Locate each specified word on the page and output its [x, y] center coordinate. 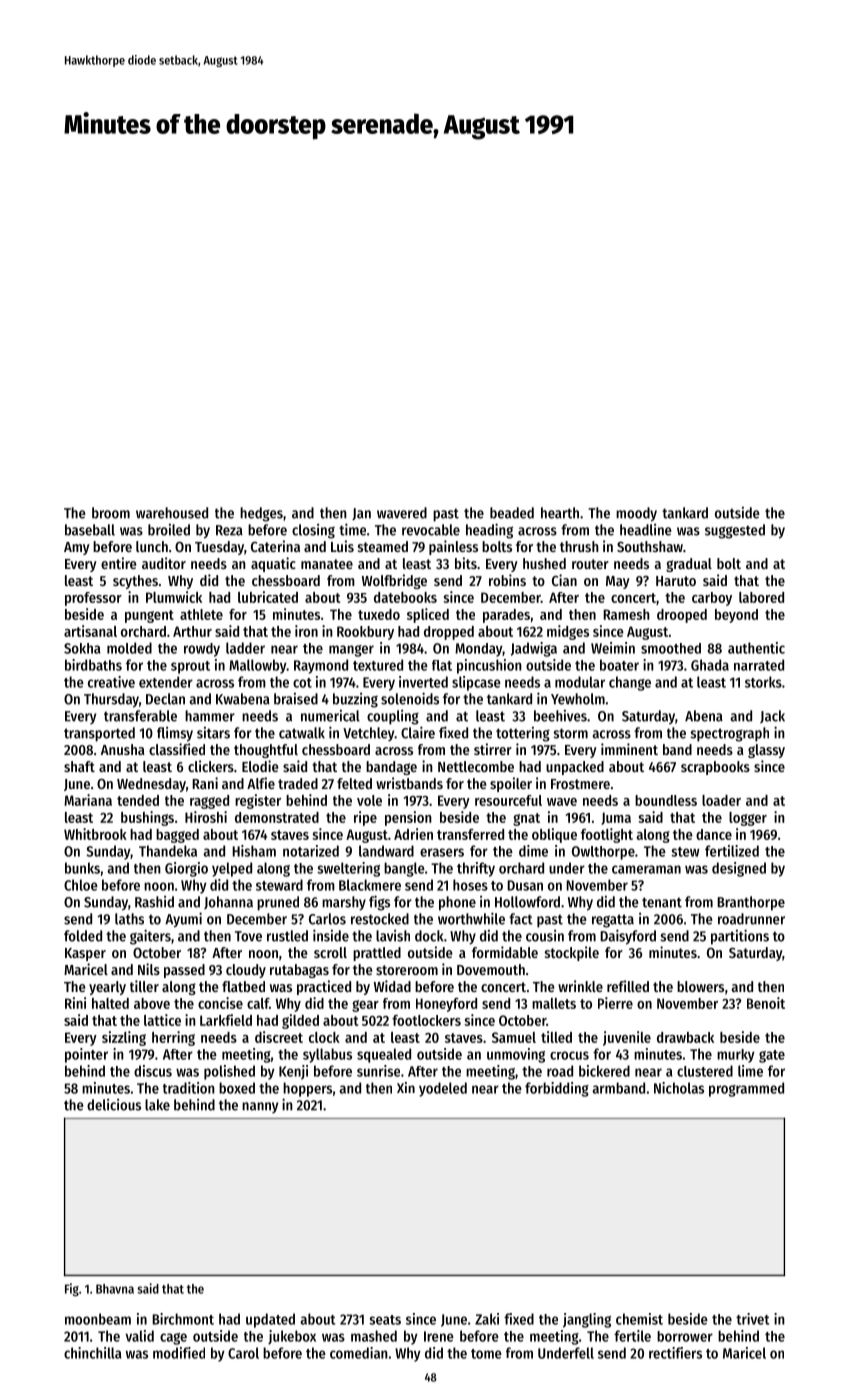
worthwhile [471, 918]
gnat [526, 819]
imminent [629, 749]
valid [139, 1336]
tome [486, 1354]
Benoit [766, 1003]
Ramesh [626, 614]
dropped [449, 633]
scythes [135, 582]
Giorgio [186, 869]
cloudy [246, 971]
